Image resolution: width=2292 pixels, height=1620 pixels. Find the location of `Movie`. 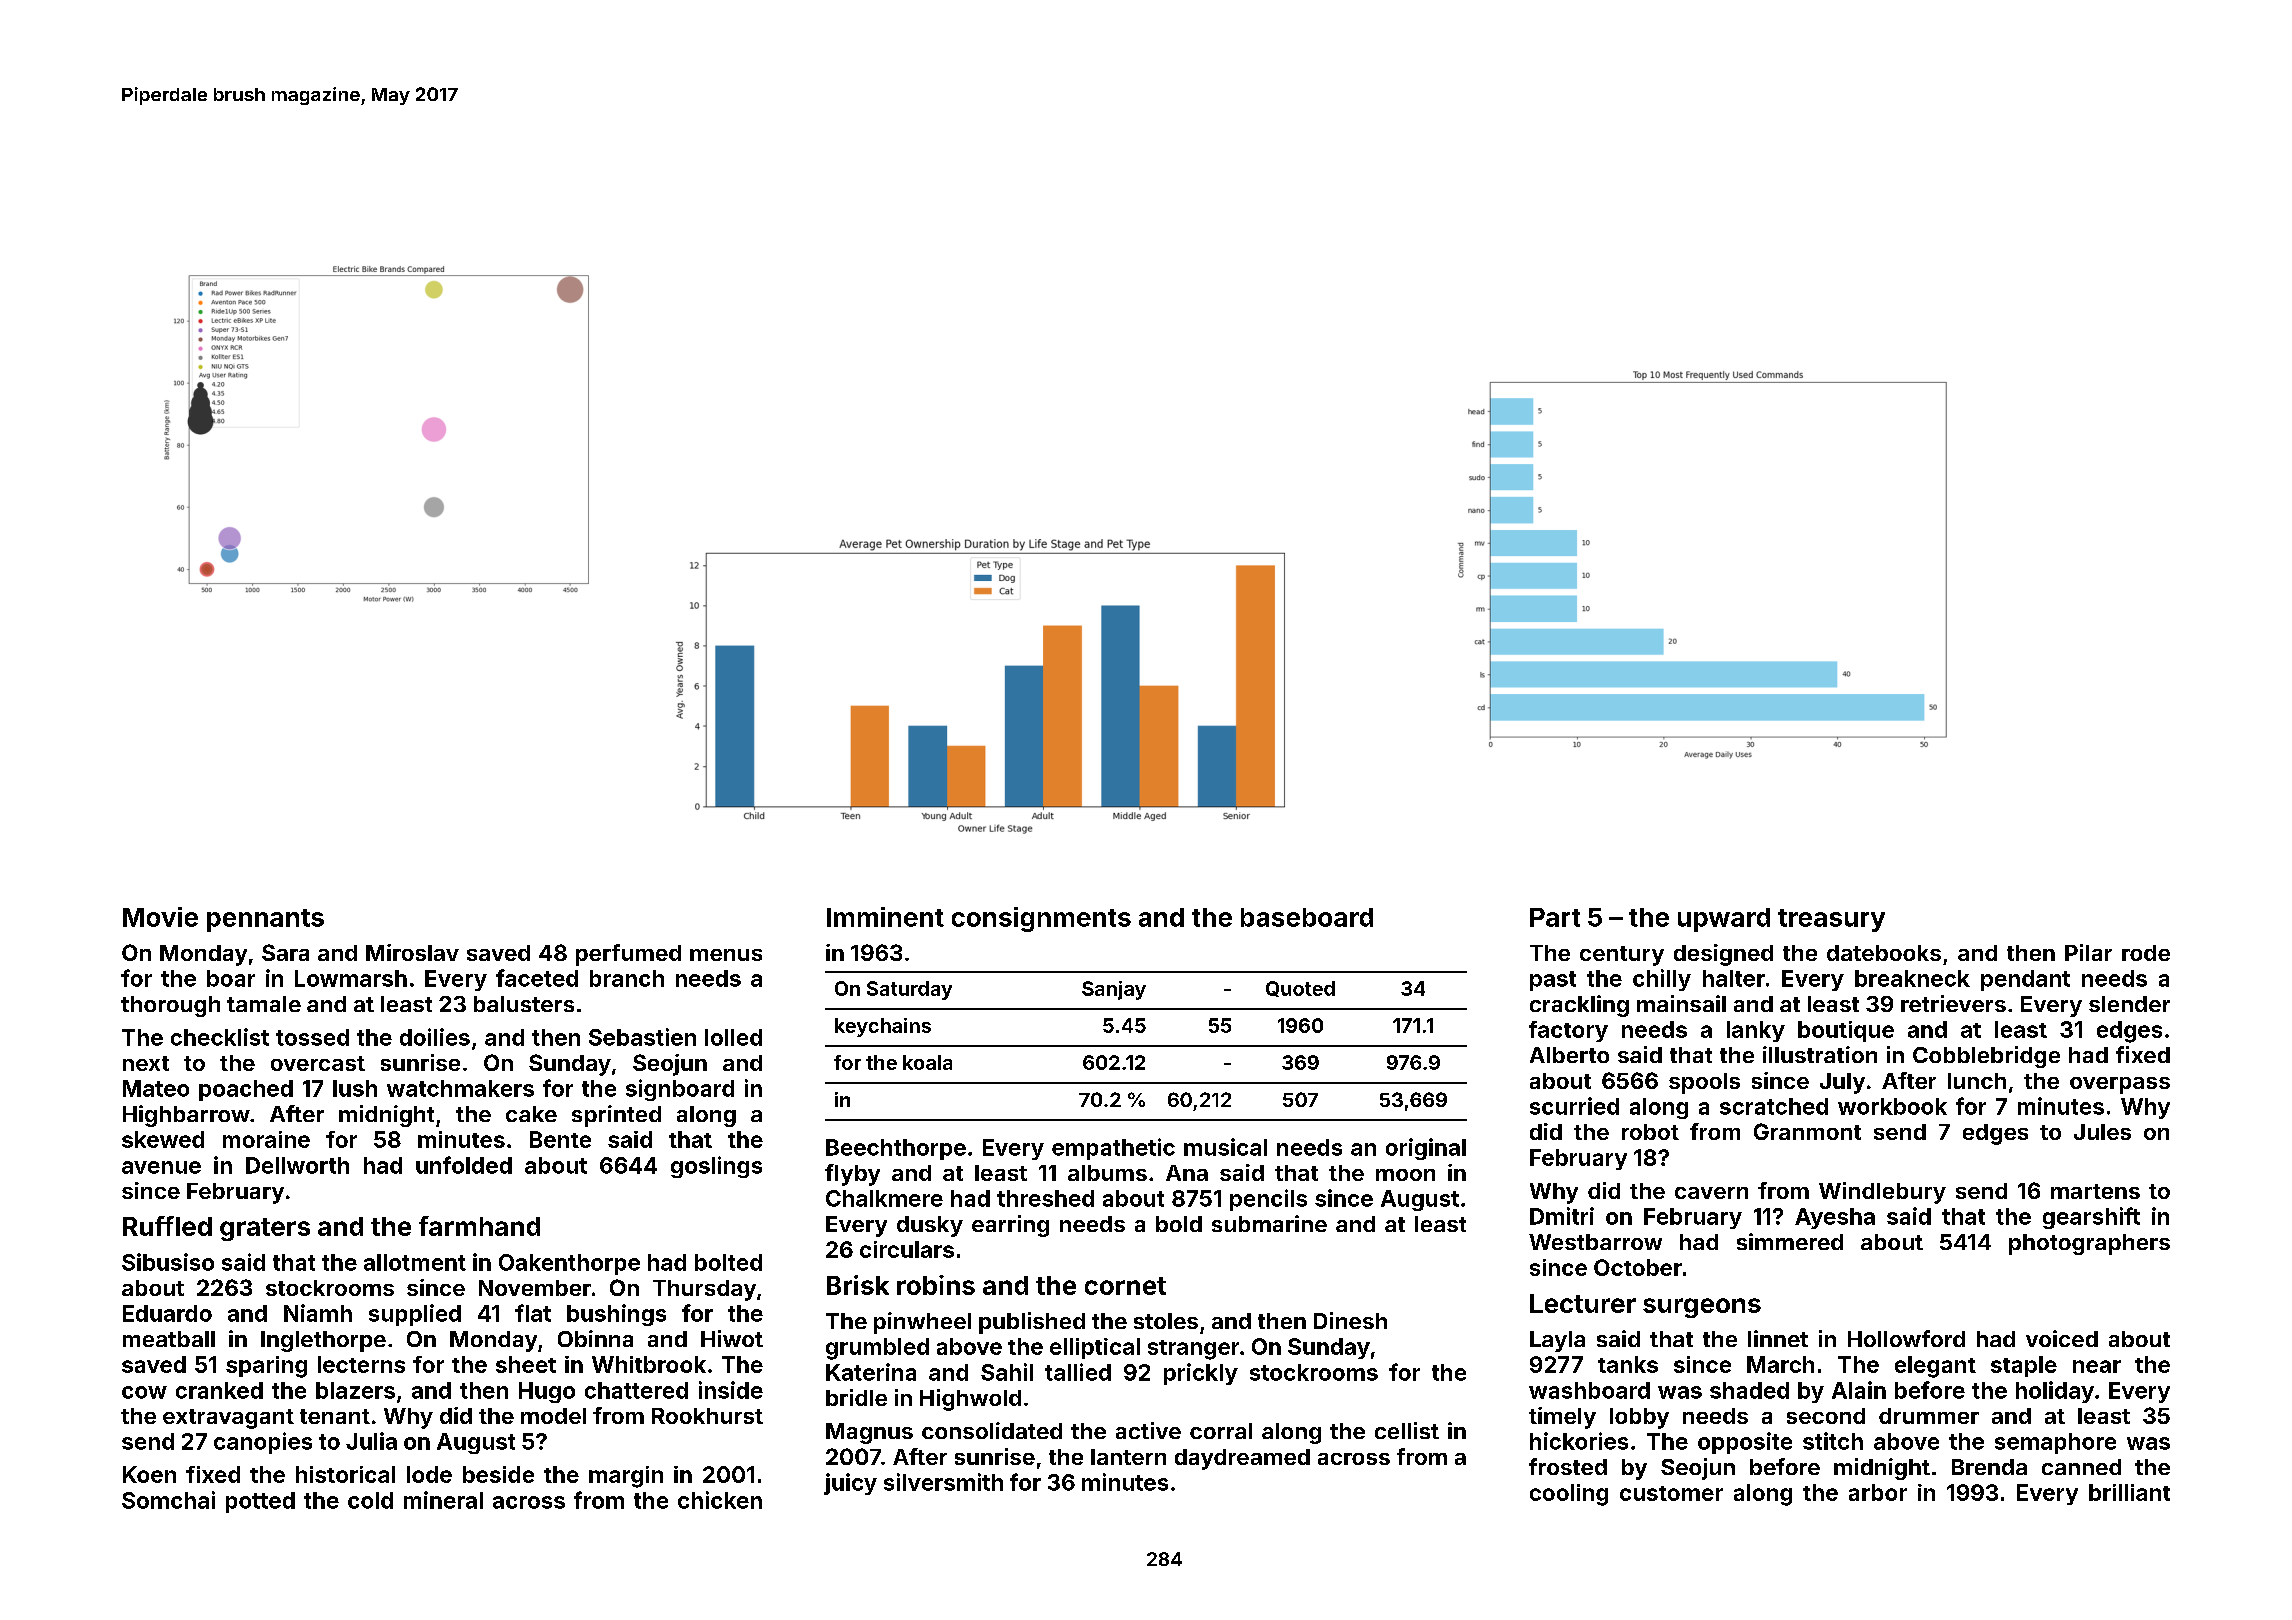

Movie is located at coordinates (160, 917).
